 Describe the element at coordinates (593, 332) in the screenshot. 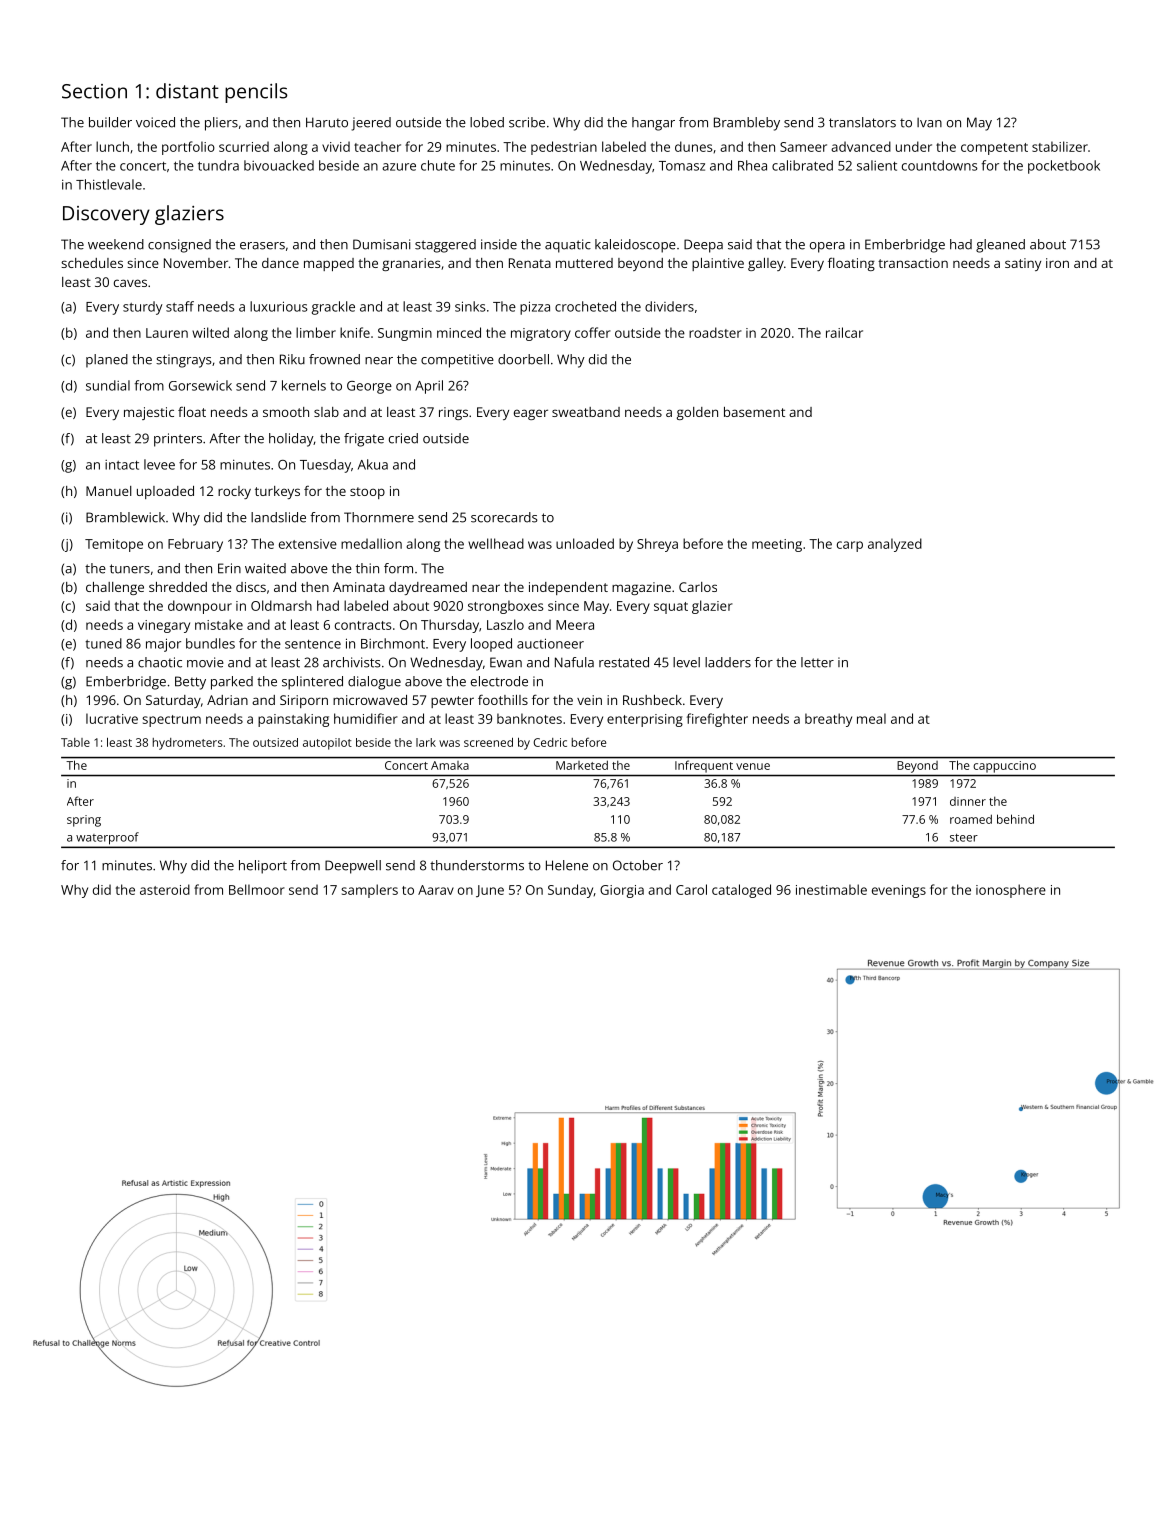

I see `coffer` at that location.
